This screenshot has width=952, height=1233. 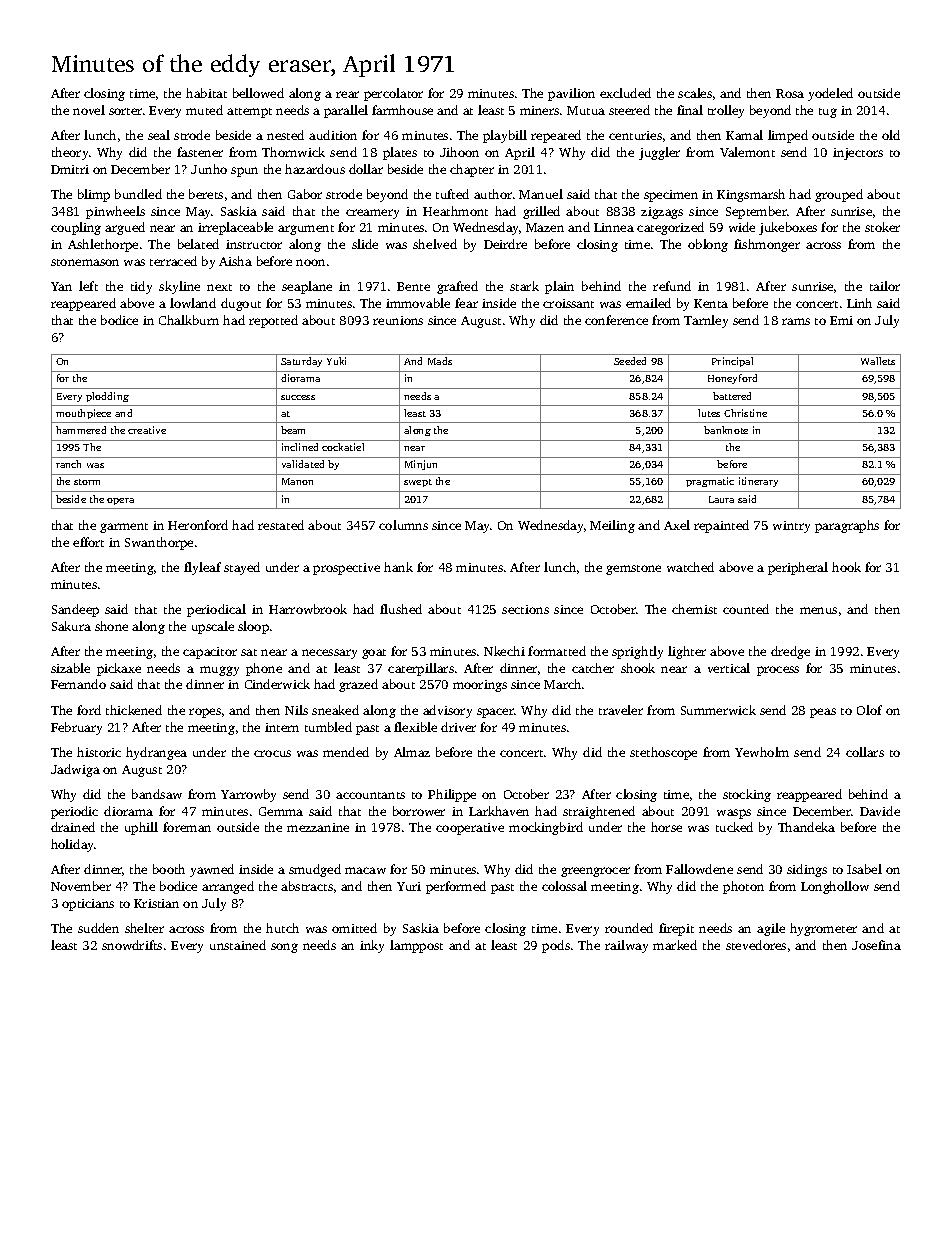 I want to click on advisory, so click(x=447, y=711).
